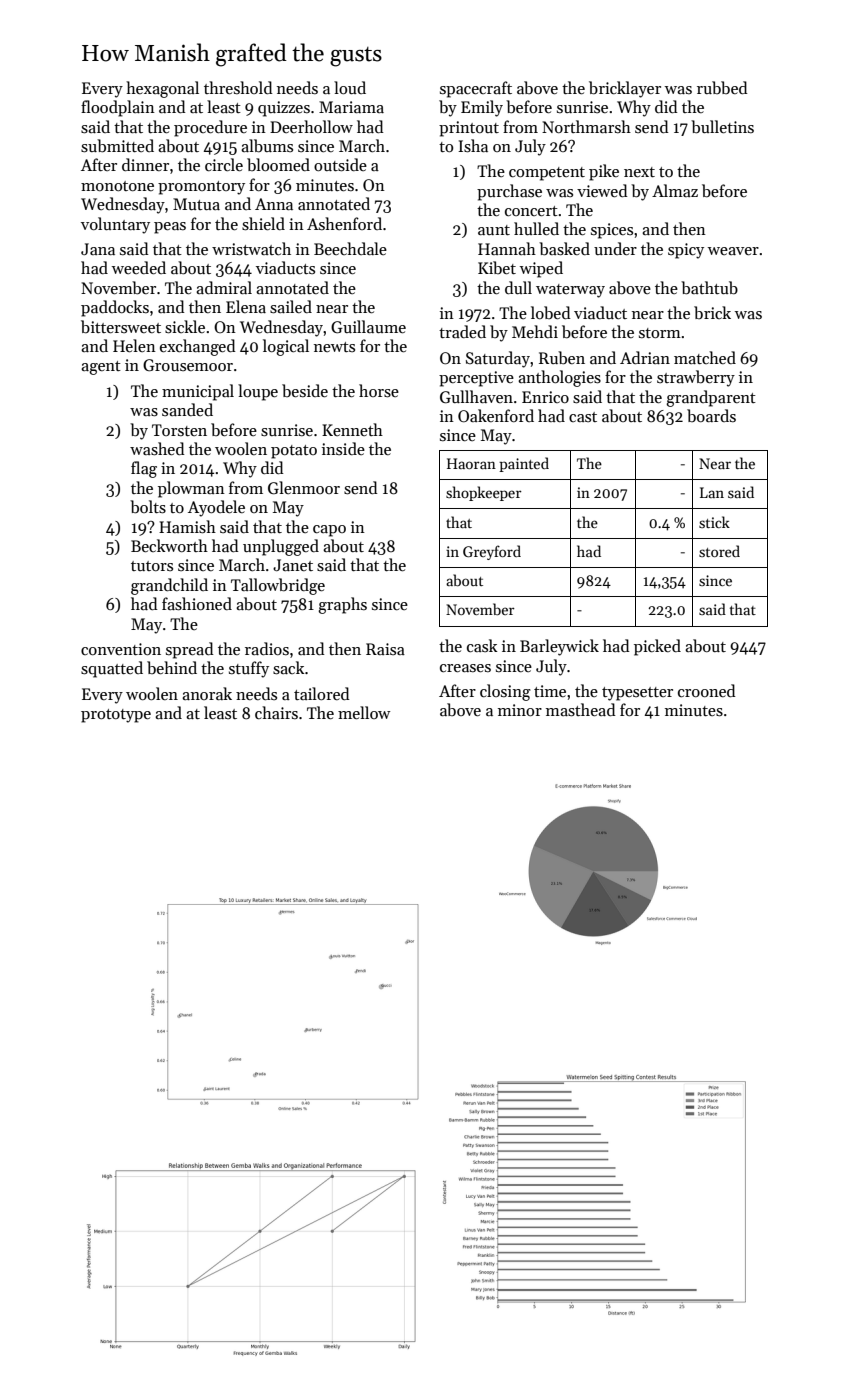  I want to click on pike, so click(604, 172).
